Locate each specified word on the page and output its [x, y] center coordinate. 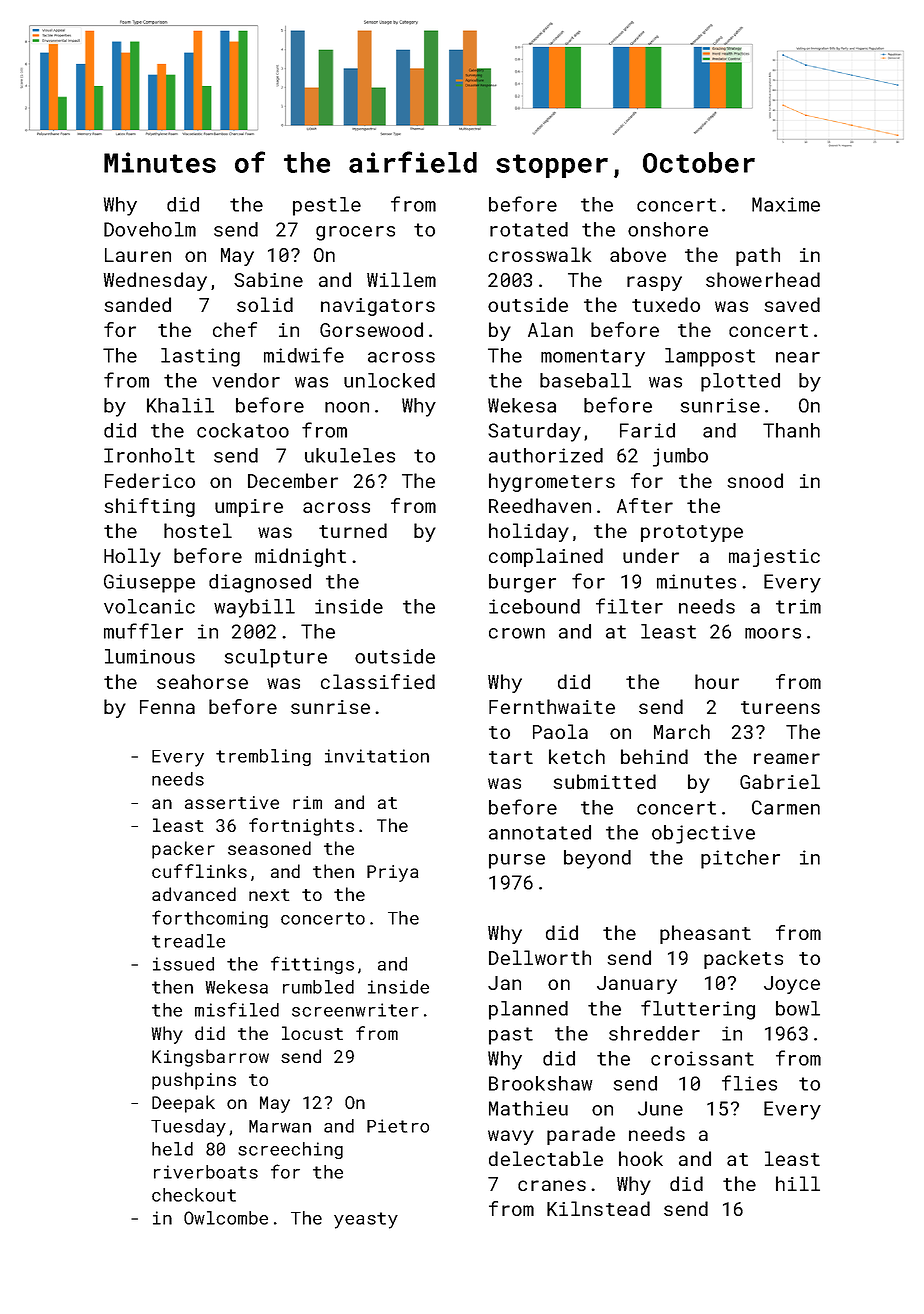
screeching [290, 1150]
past [511, 1036]
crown [517, 633]
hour [717, 681]
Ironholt [149, 455]
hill [798, 1183]
